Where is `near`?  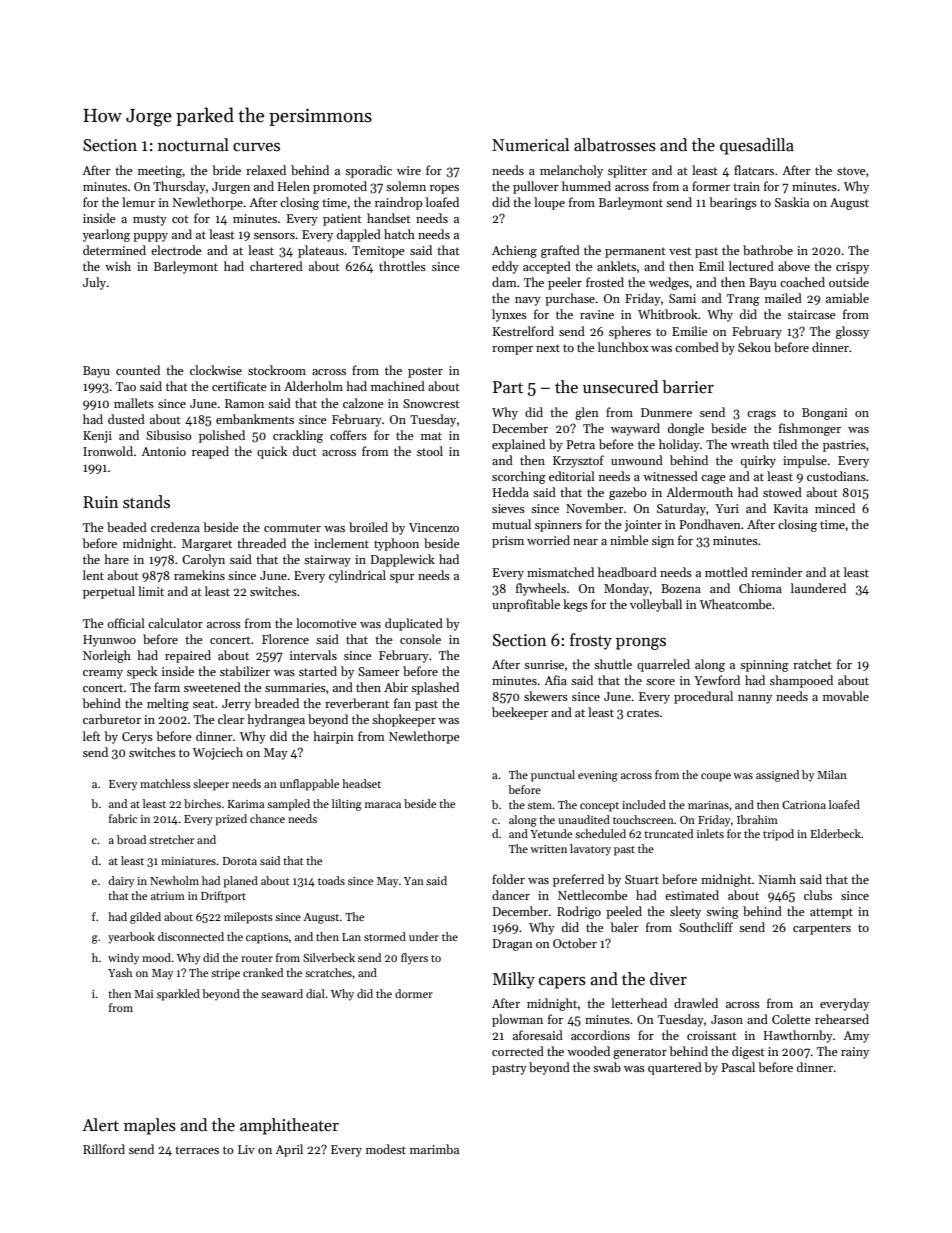 near is located at coordinates (585, 542).
